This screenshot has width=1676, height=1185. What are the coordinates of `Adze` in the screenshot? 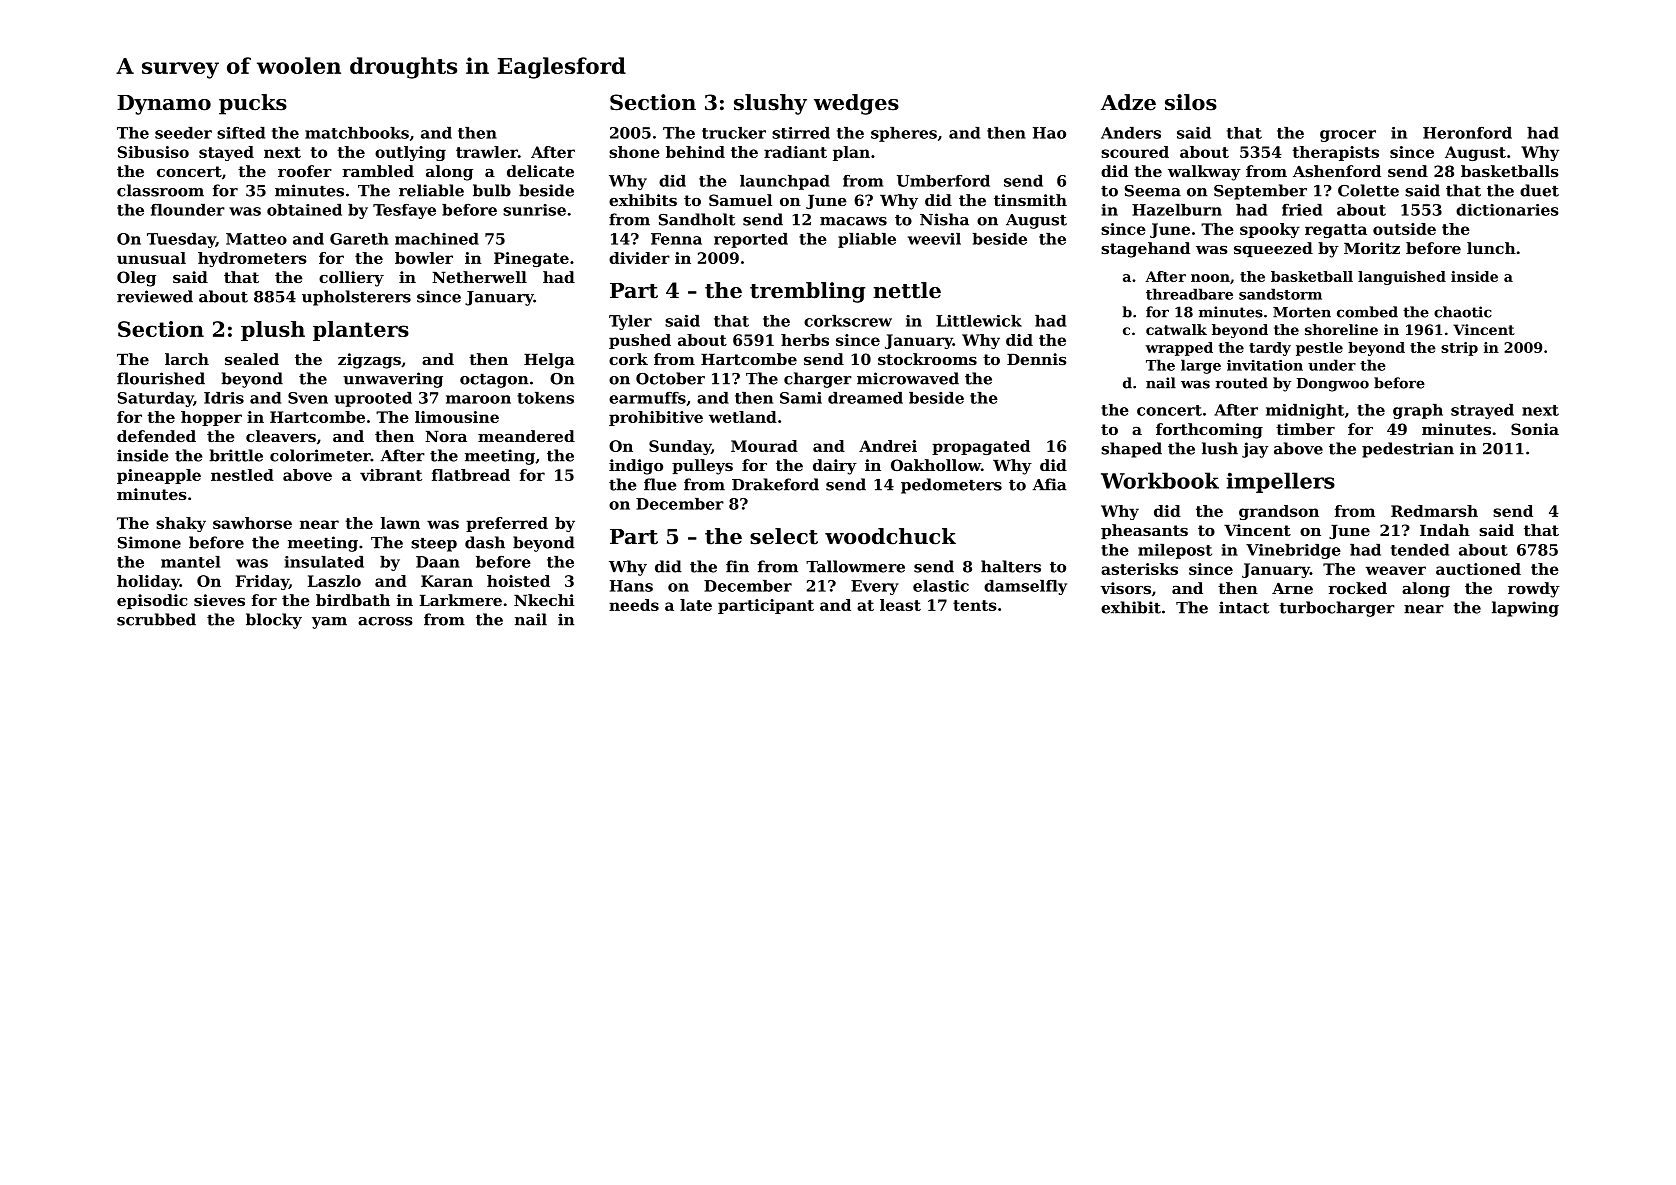 It's located at (1128, 102).
